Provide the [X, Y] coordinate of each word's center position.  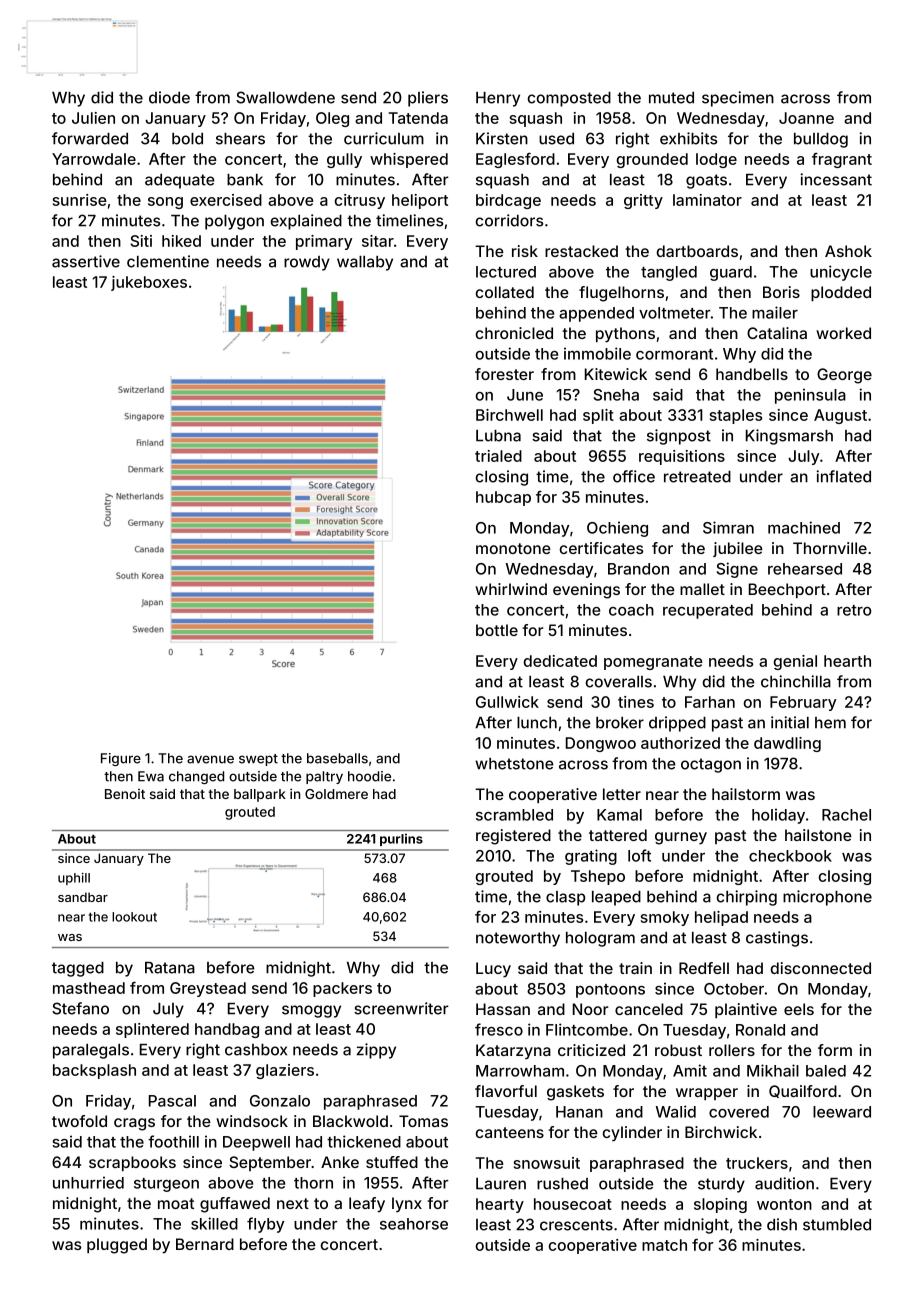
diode [169, 97]
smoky [665, 918]
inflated [843, 476]
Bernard [205, 1244]
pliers [428, 99]
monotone [513, 548]
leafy [367, 1205]
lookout [134, 917]
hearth [847, 661]
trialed [498, 456]
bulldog [821, 140]
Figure [121, 759]
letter [622, 794]
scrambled [514, 815]
